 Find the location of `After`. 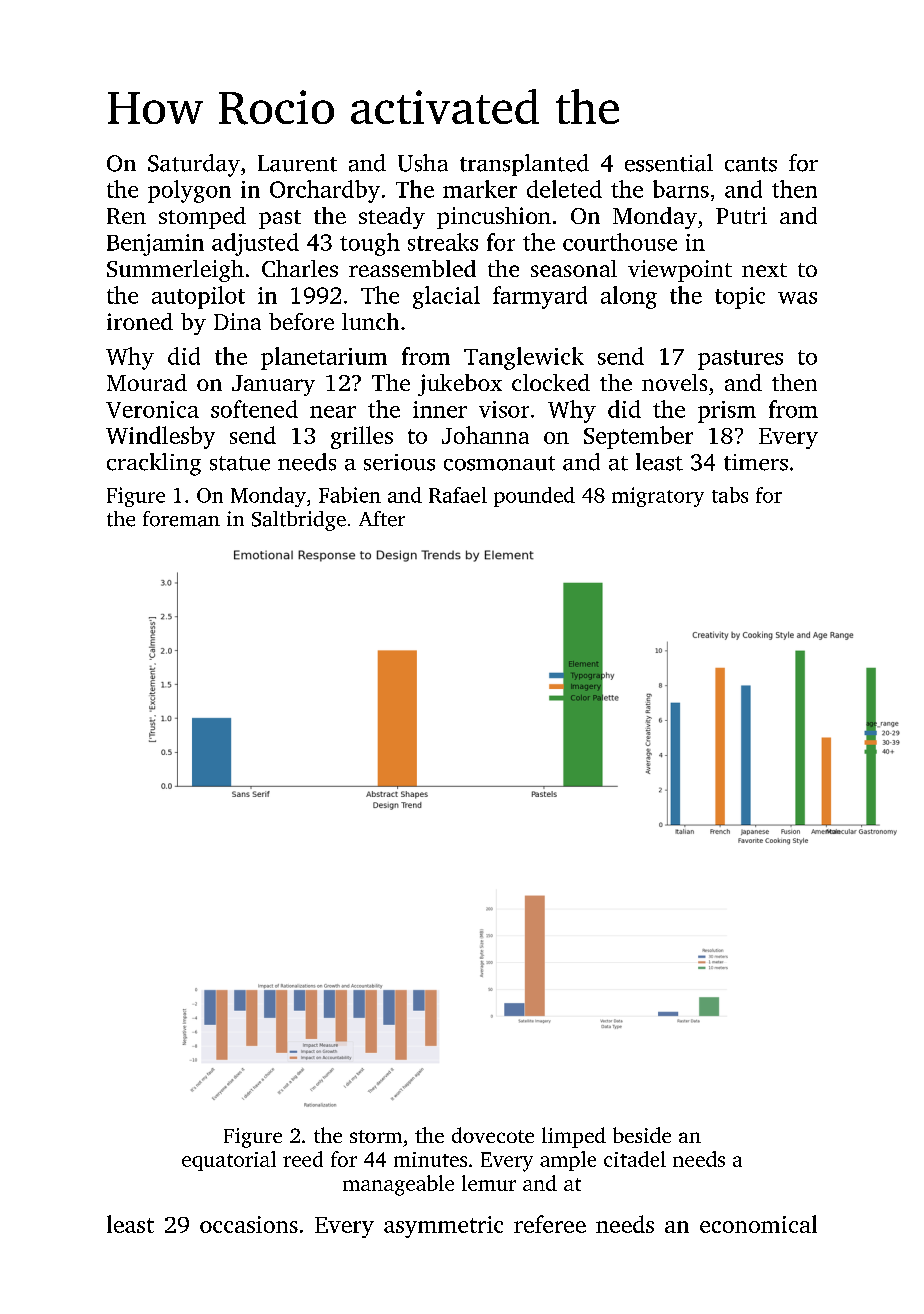

After is located at coordinates (382, 519).
